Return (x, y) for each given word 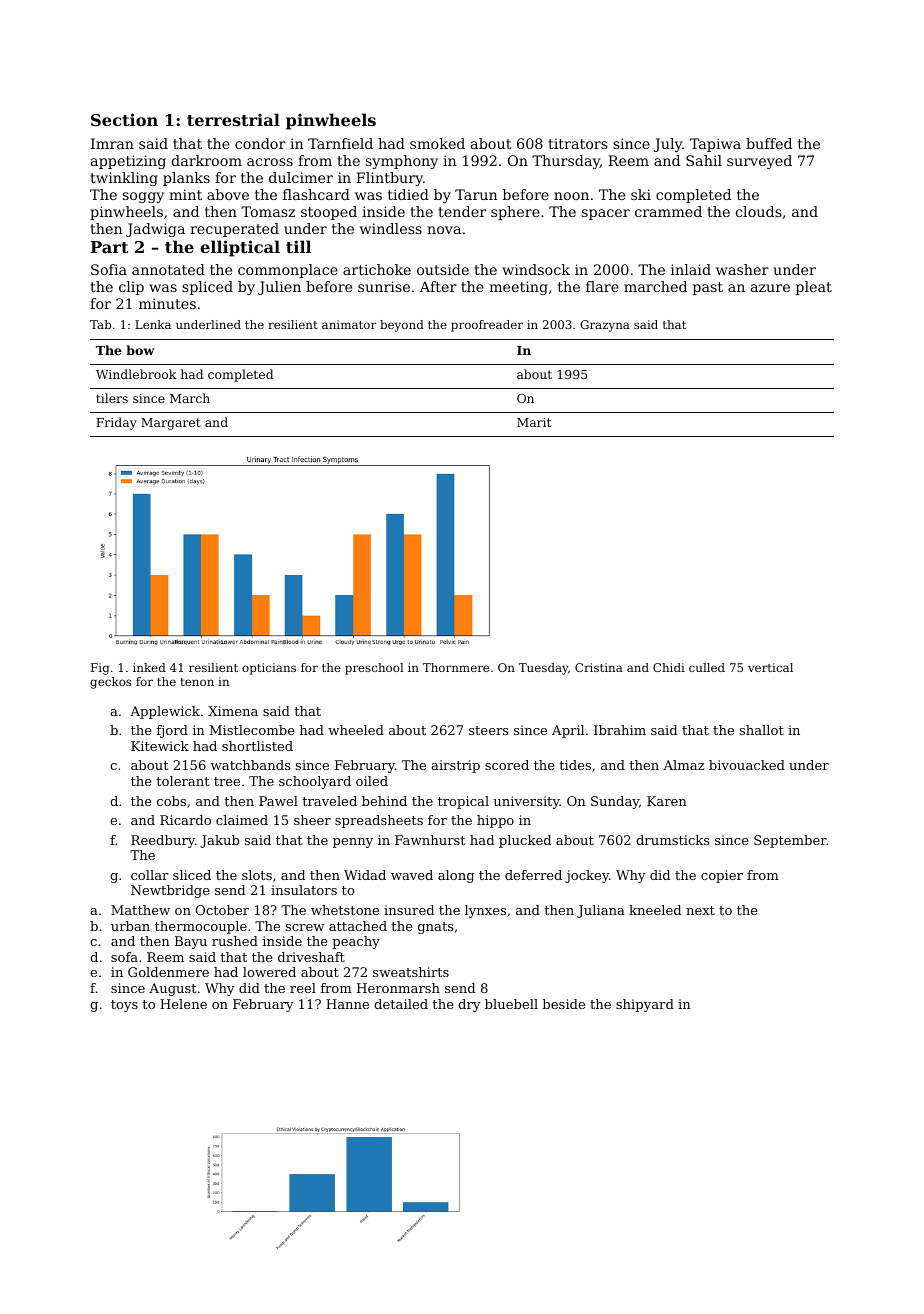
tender (462, 211)
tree (227, 781)
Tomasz (268, 211)
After (438, 286)
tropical (463, 802)
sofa (124, 957)
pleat (814, 288)
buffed (769, 143)
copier (722, 876)
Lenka (153, 324)
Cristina (599, 667)
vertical (770, 667)
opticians (269, 669)
